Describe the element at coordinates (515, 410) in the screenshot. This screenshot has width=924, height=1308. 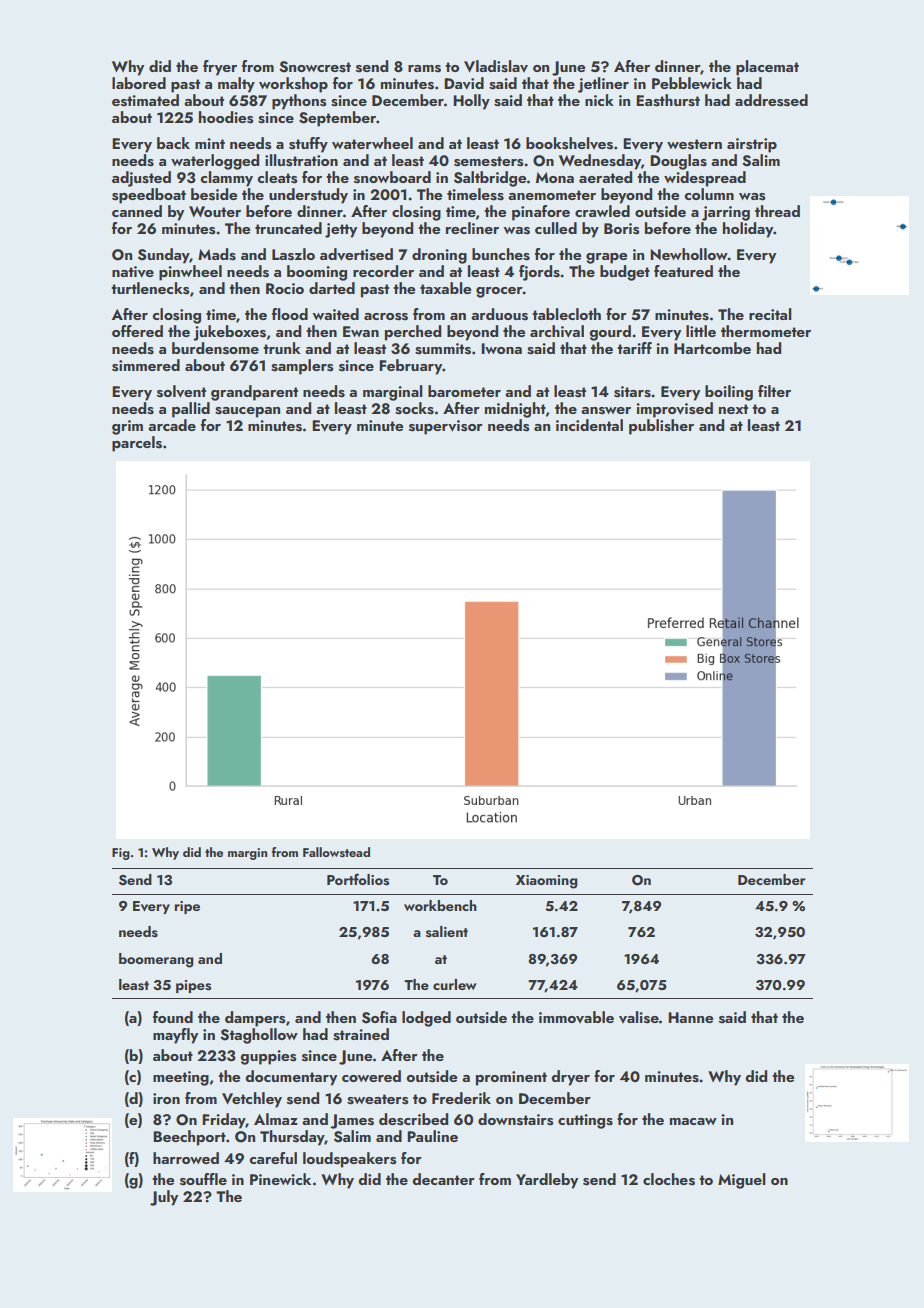
I see `midnight` at that location.
